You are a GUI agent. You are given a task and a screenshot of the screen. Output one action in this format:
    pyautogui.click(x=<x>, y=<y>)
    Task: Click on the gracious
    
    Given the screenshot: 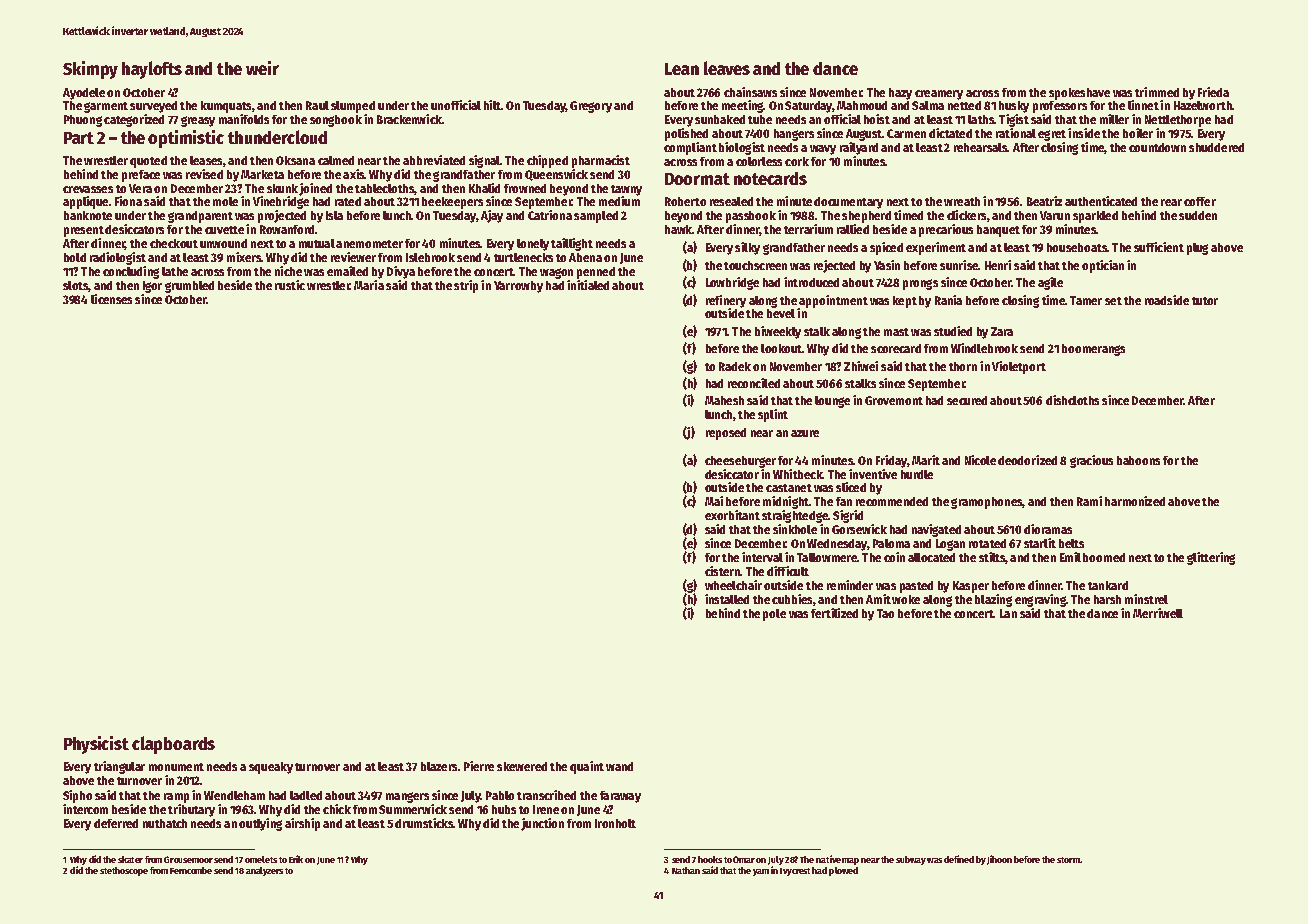 What is the action you would take?
    pyautogui.click(x=1091, y=461)
